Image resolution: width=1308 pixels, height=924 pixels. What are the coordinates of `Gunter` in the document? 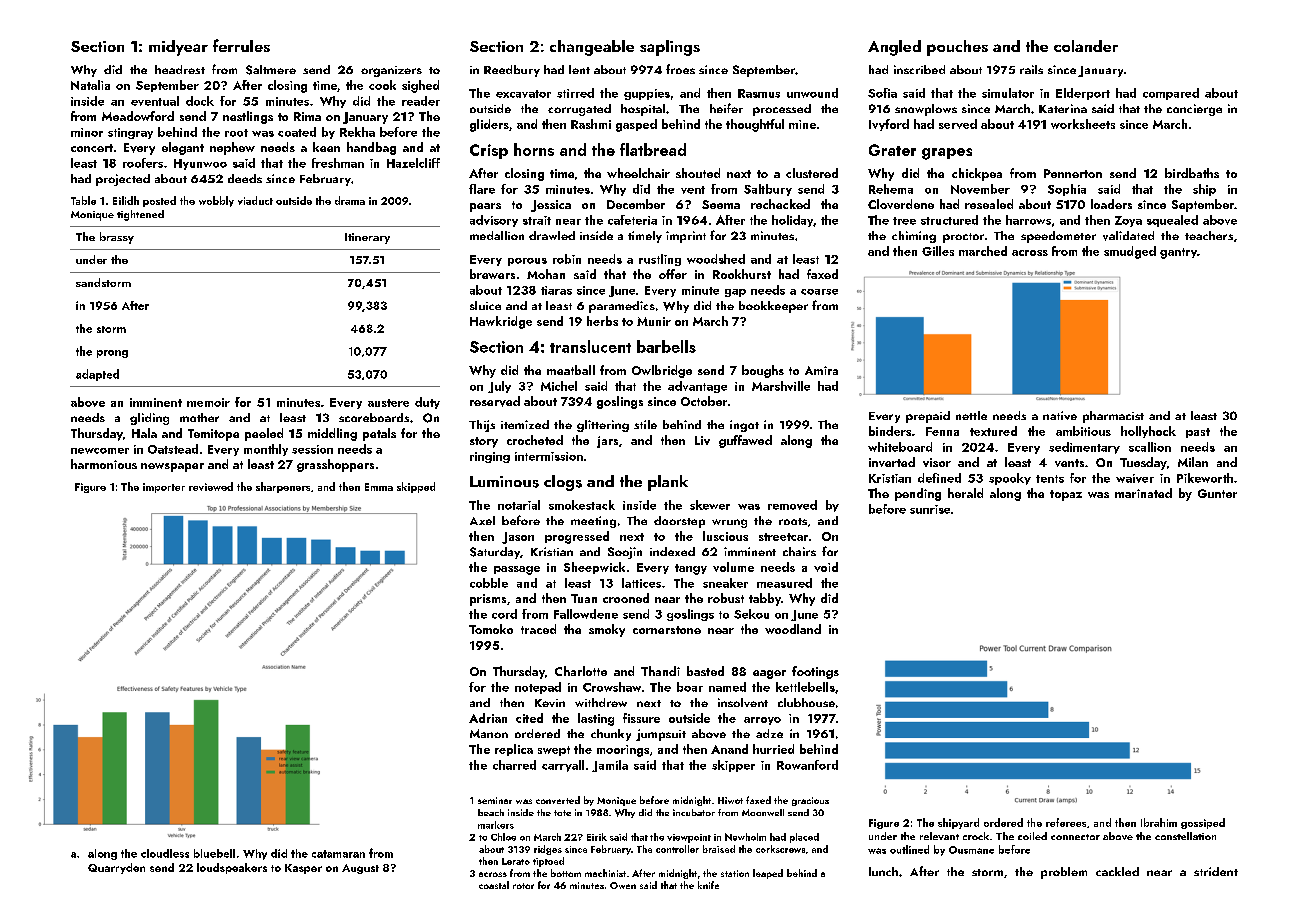 It's located at (1217, 493).
